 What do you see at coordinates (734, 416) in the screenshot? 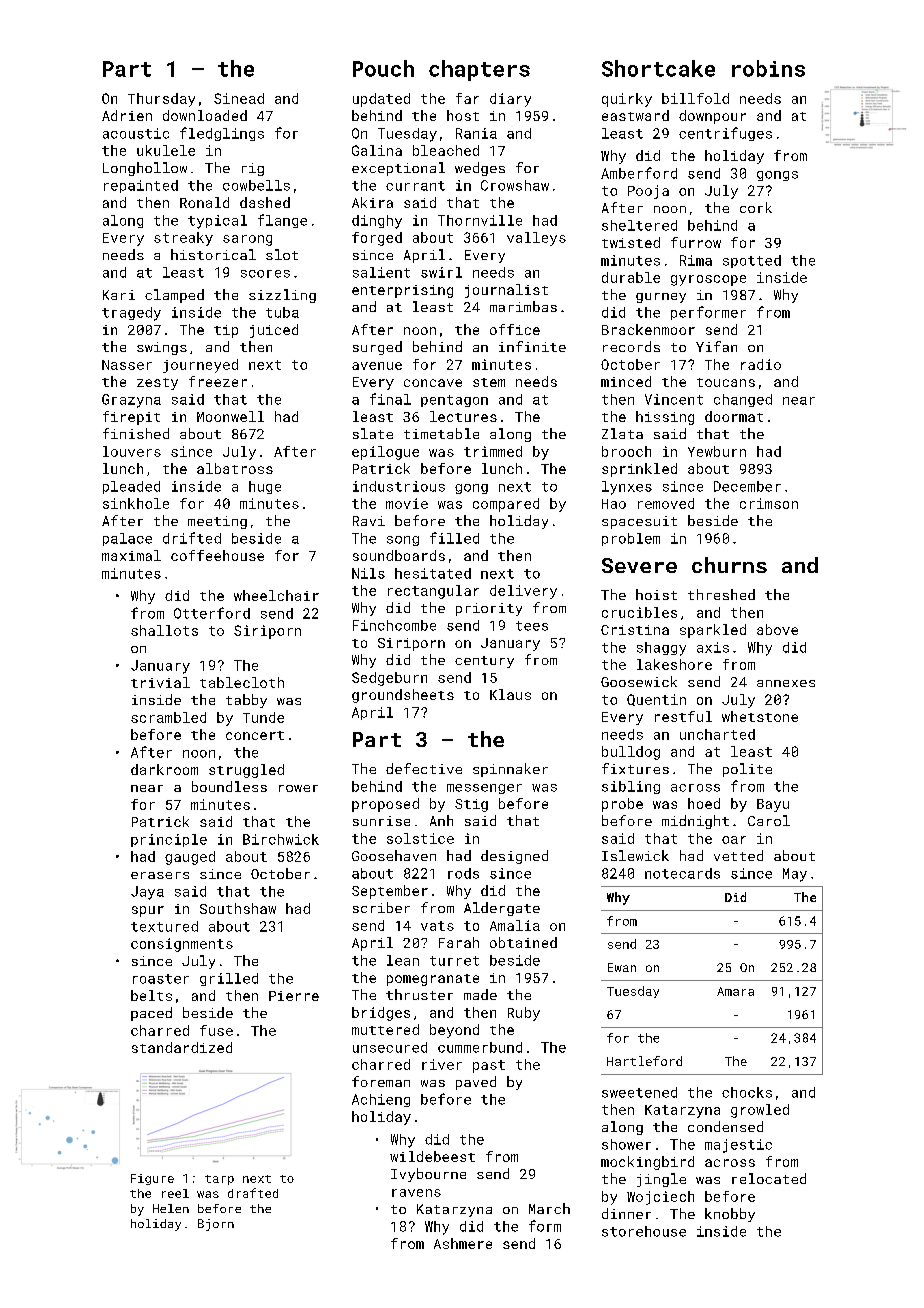
I see `doormat` at bounding box center [734, 416].
